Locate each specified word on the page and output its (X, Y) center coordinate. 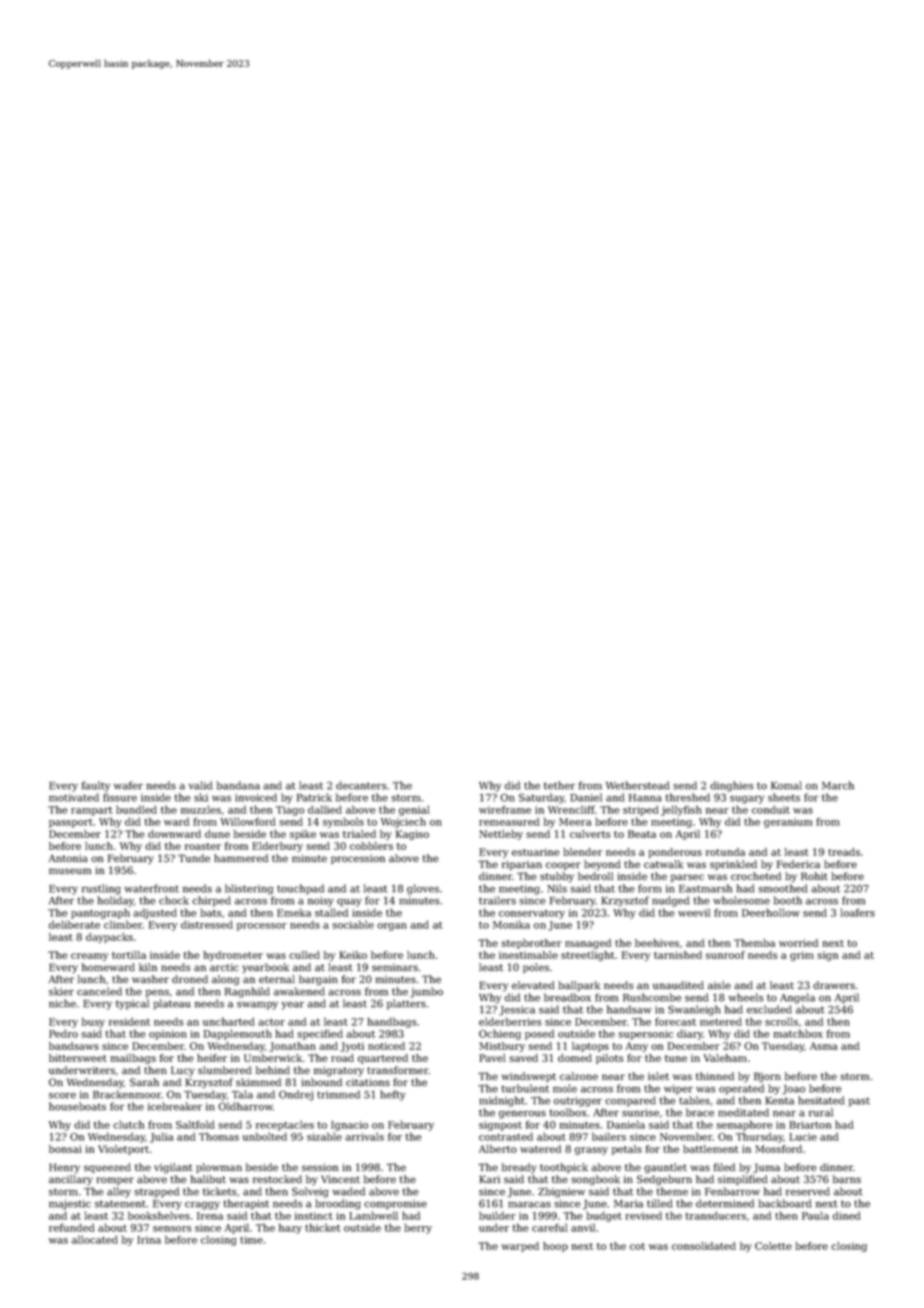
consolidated (704, 1246)
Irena (210, 1216)
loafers (857, 912)
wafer (128, 785)
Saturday (541, 798)
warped (520, 1247)
